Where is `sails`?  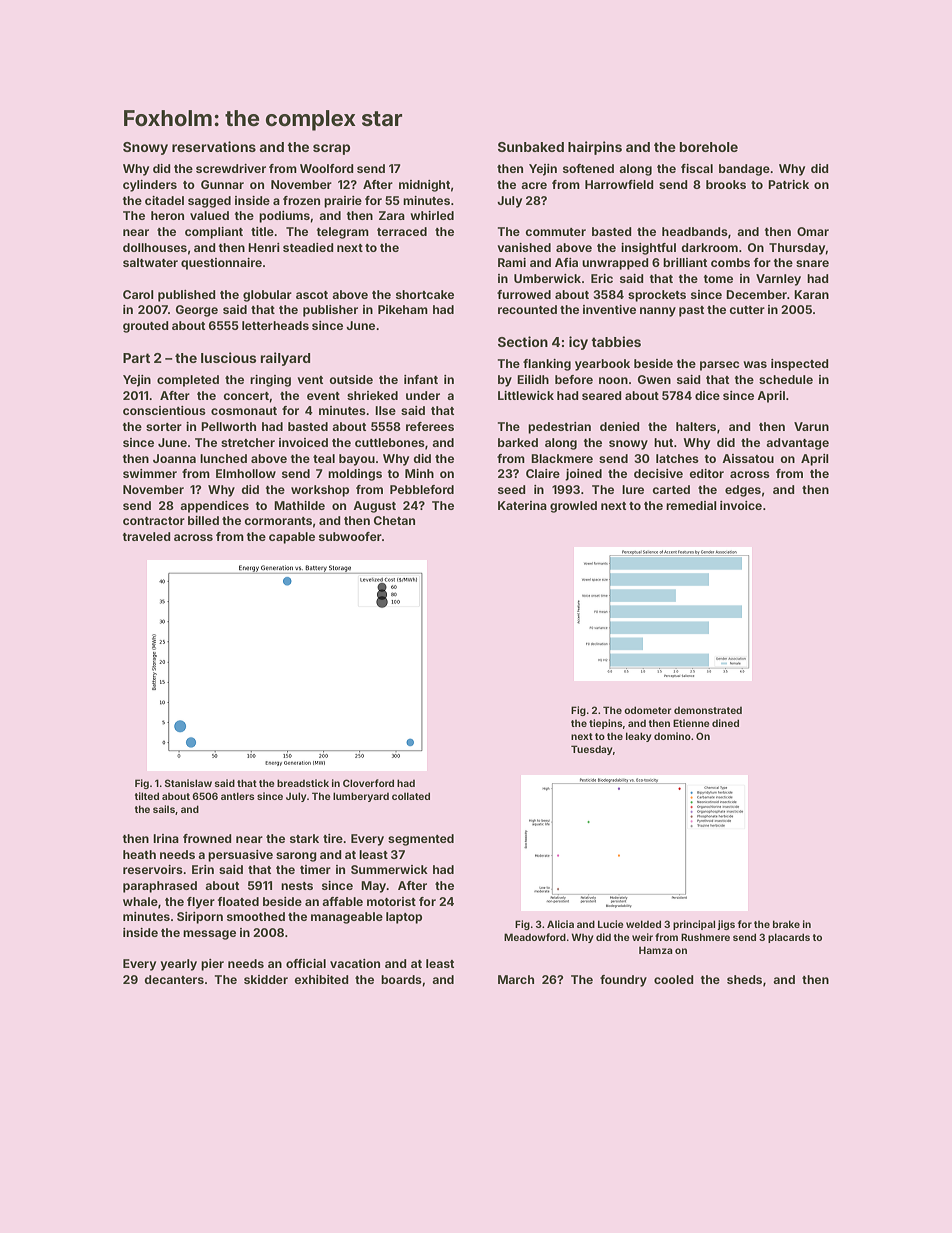 sails is located at coordinates (164, 809).
